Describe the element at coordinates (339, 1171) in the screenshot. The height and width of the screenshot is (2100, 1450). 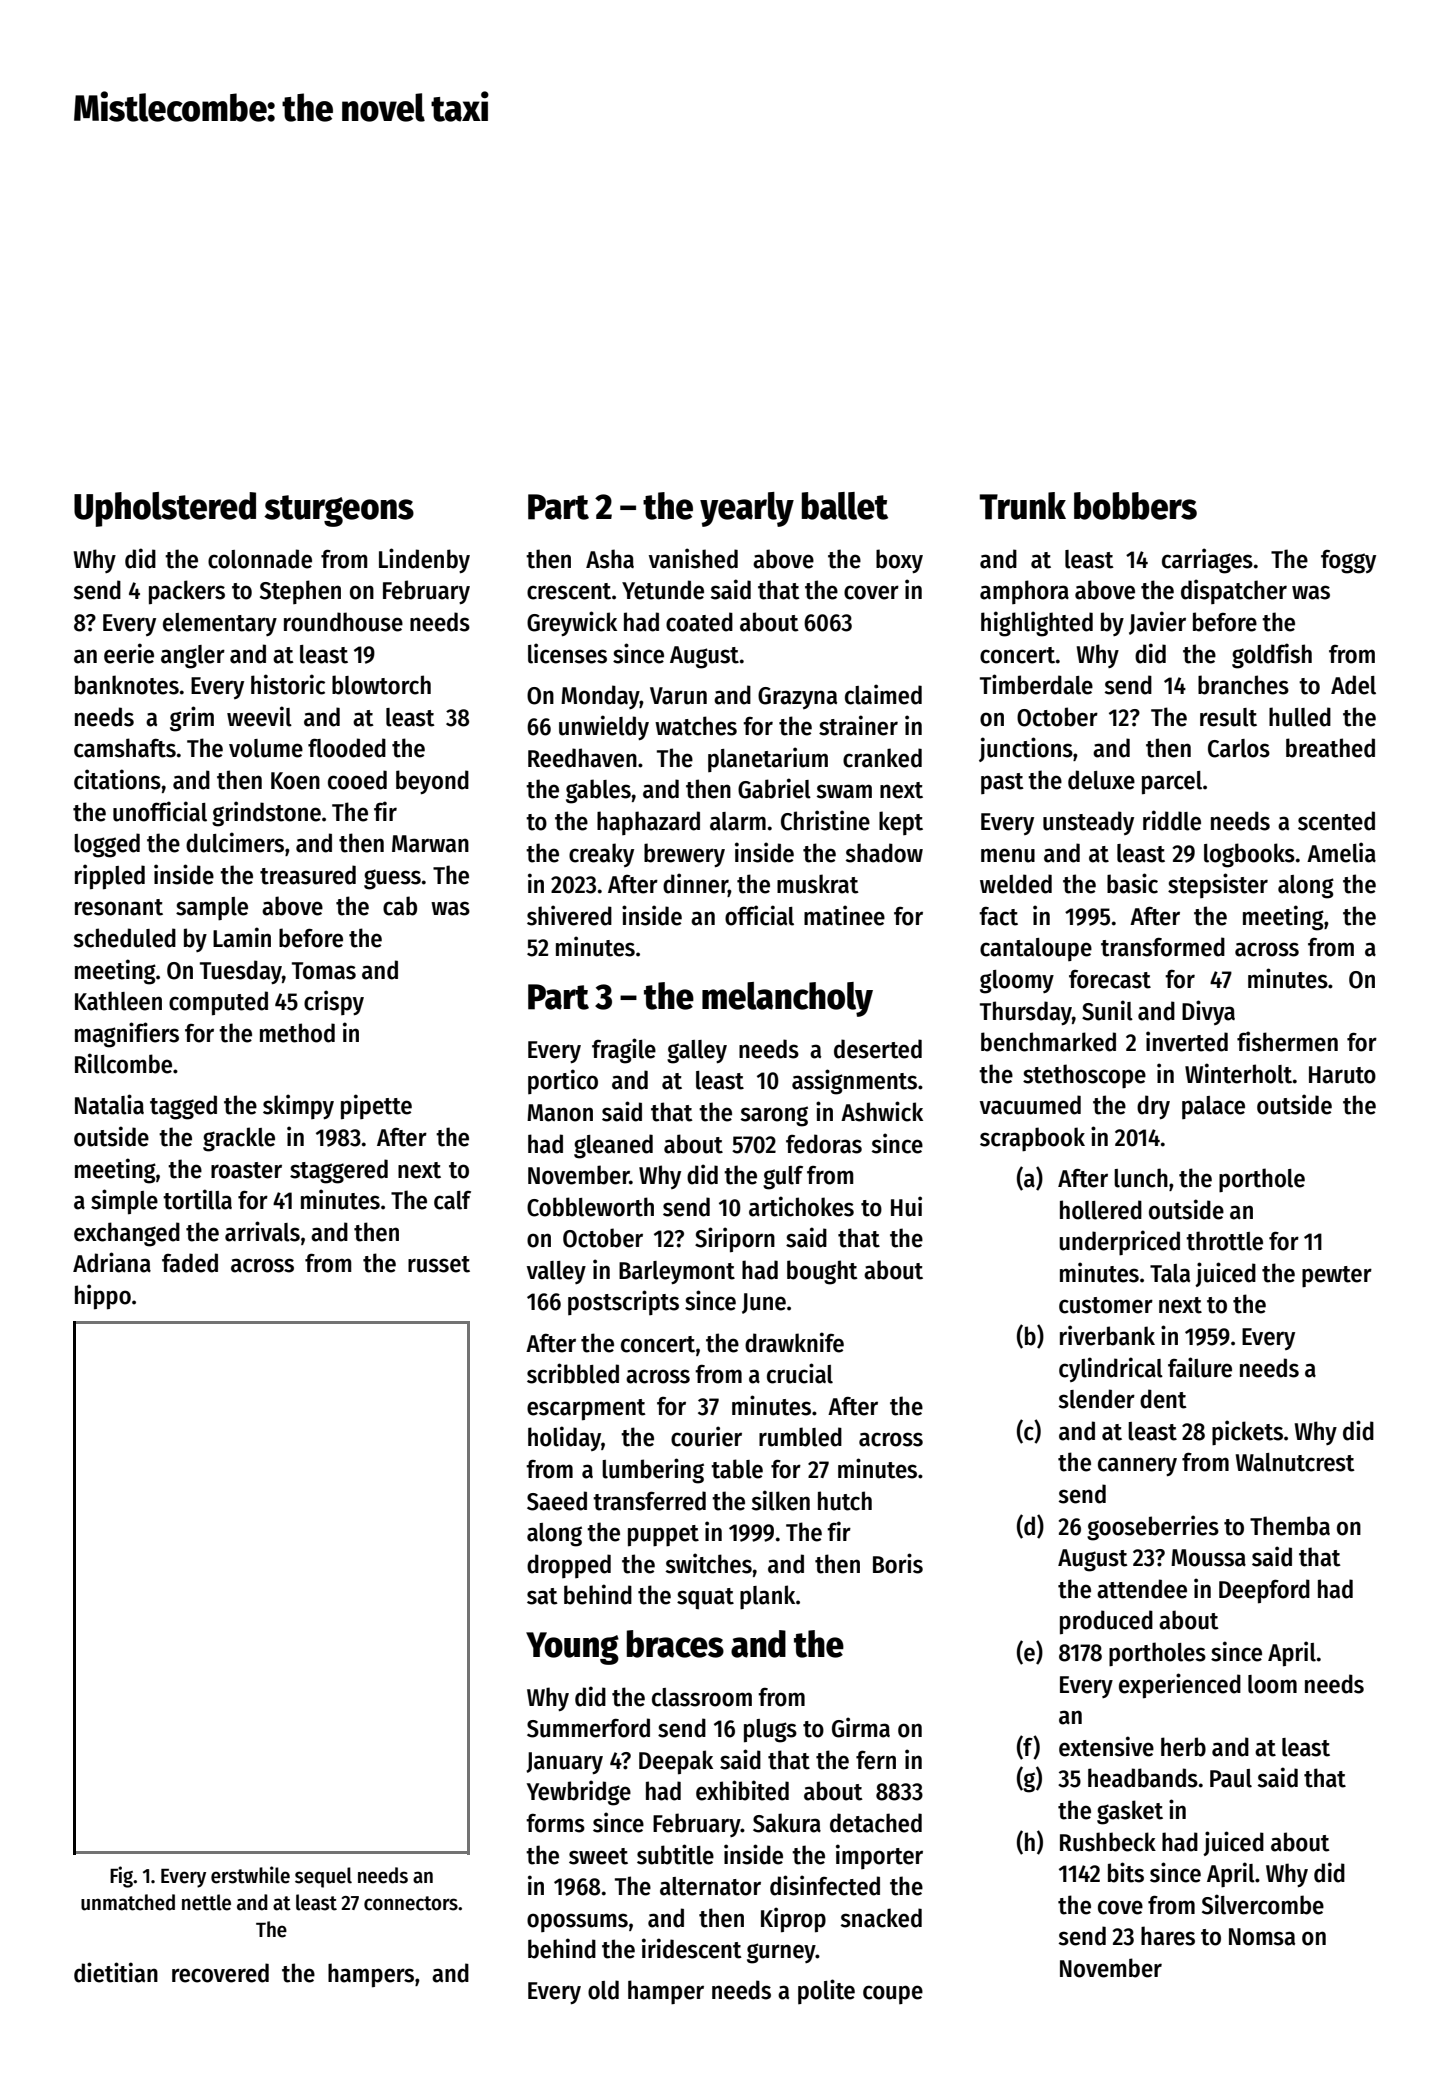
I see `staggered` at that location.
